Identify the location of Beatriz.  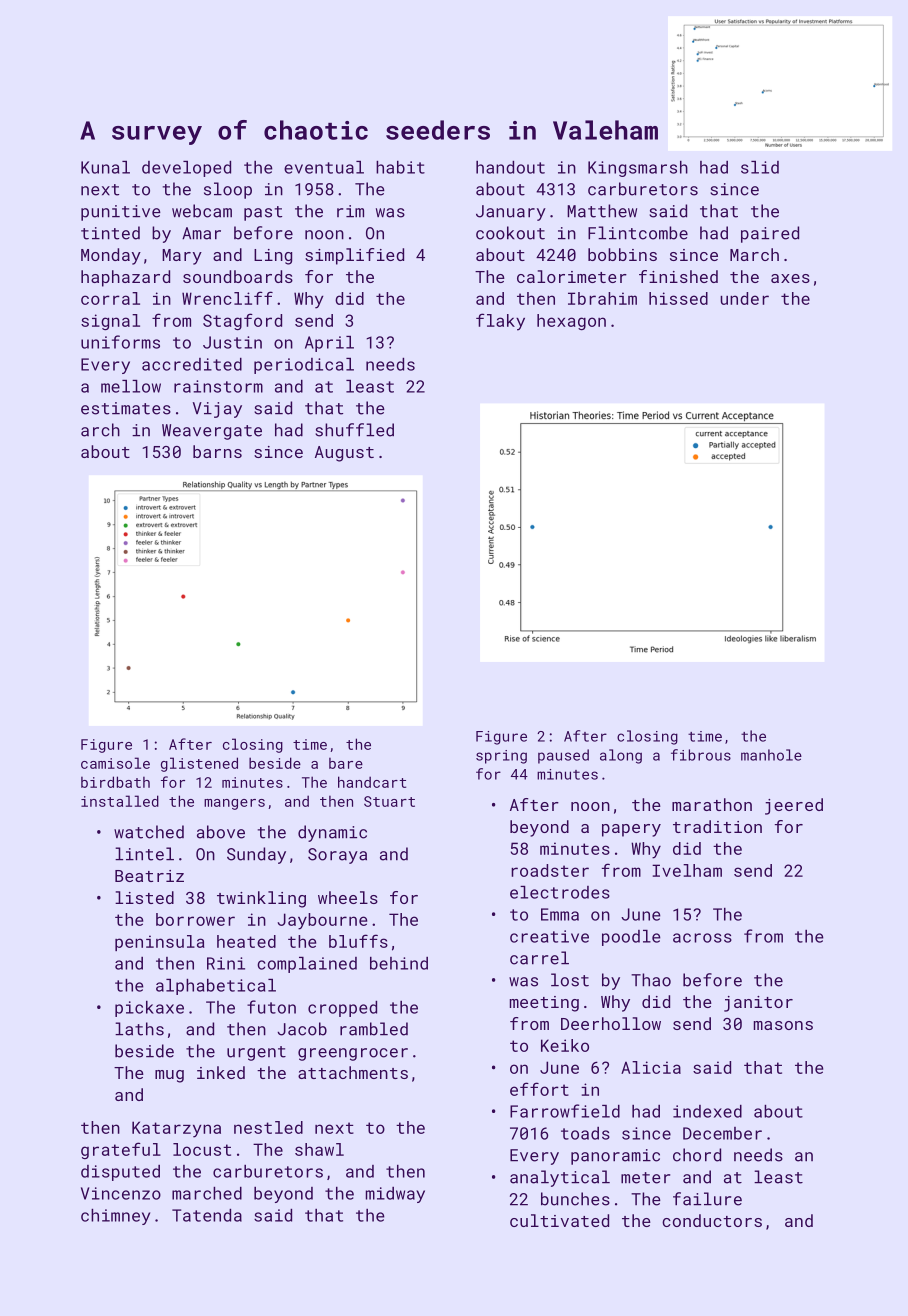
(149, 876).
